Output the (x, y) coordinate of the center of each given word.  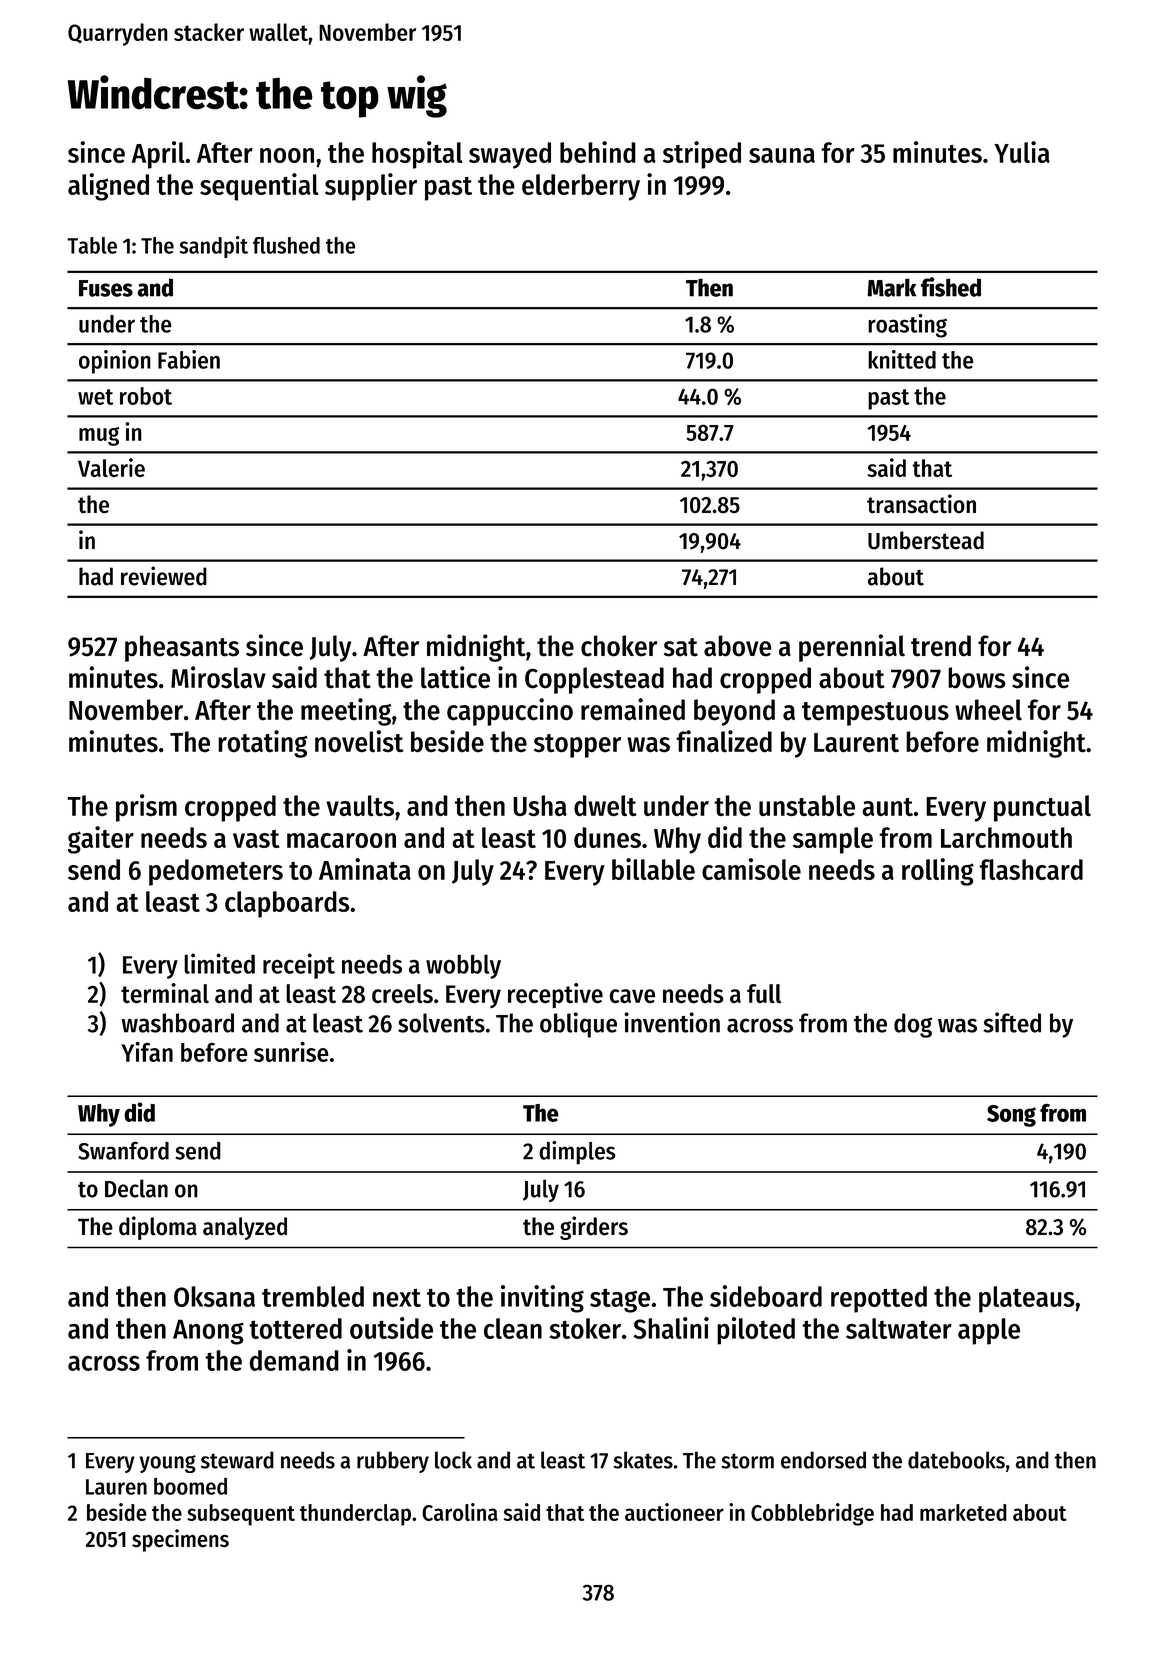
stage (620, 1300)
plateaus (1027, 1299)
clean (513, 1328)
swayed (510, 155)
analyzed (245, 1228)
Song (1011, 1116)
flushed (286, 245)
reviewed (164, 576)
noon (287, 155)
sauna (782, 155)
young (167, 1464)
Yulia (1022, 152)
